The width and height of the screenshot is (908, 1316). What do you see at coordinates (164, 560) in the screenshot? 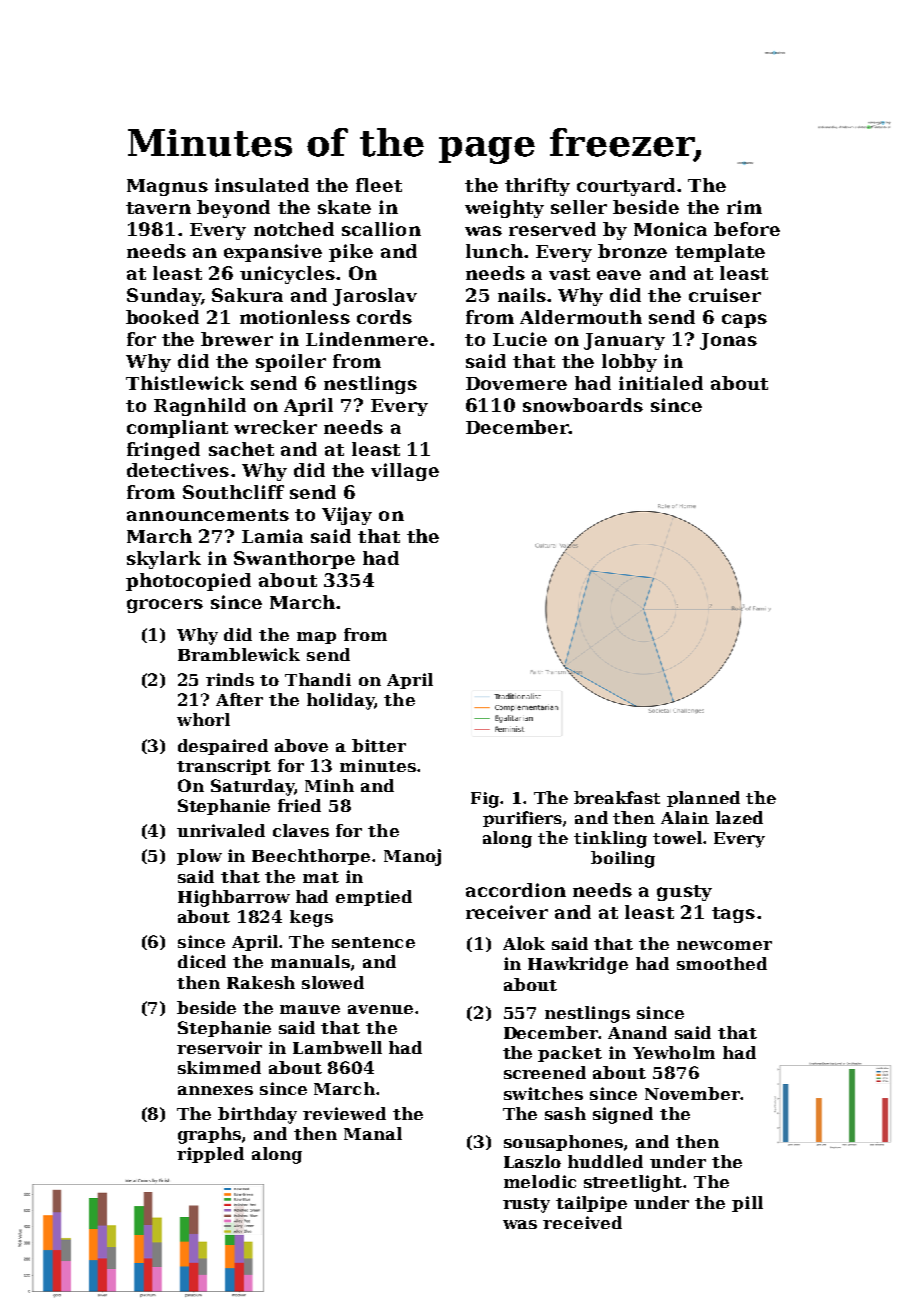
I see `skylark` at bounding box center [164, 560].
